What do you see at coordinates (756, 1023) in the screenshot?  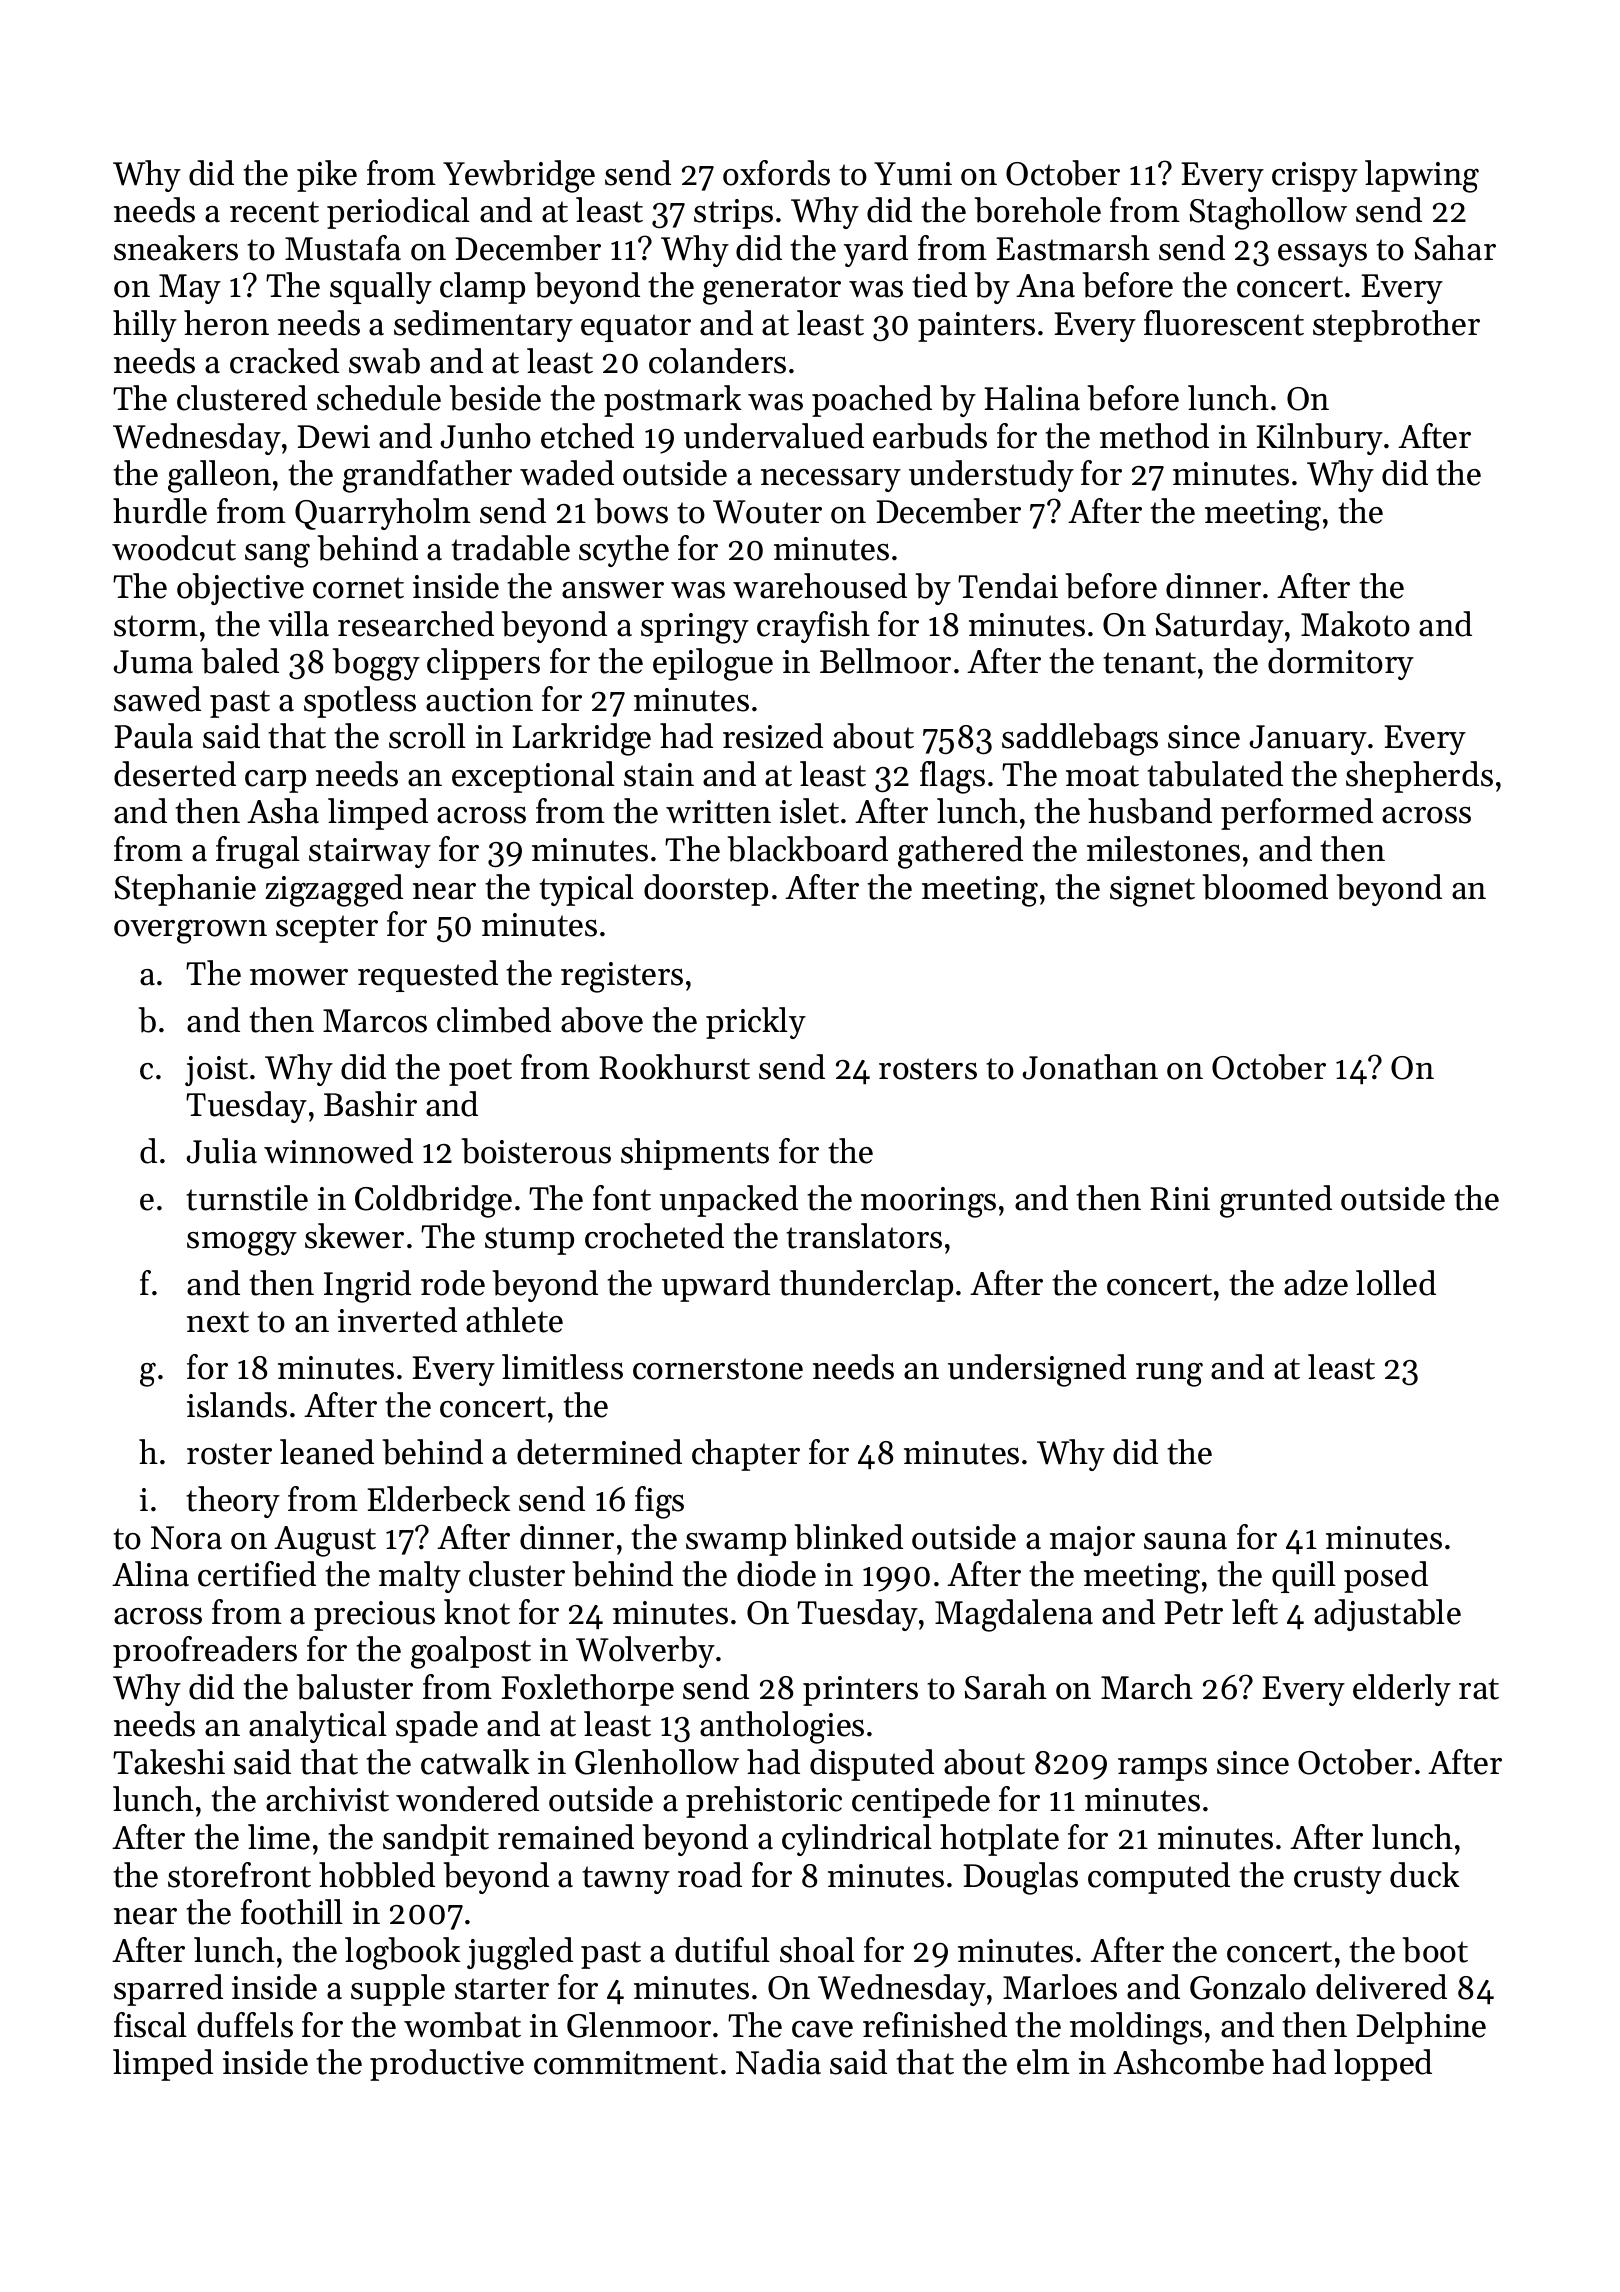 I see `prickly` at bounding box center [756, 1023].
